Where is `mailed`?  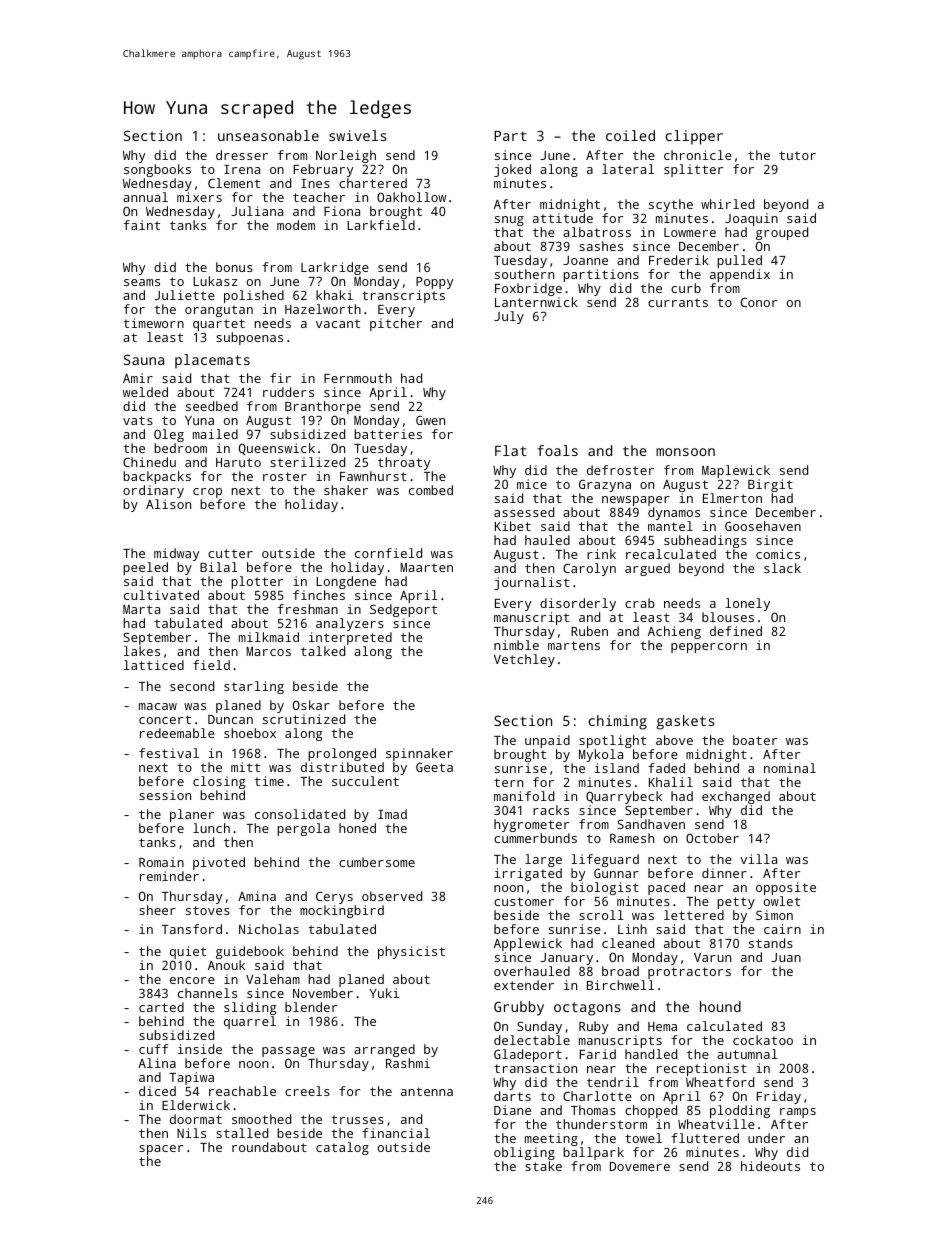 mailed is located at coordinates (215, 434).
